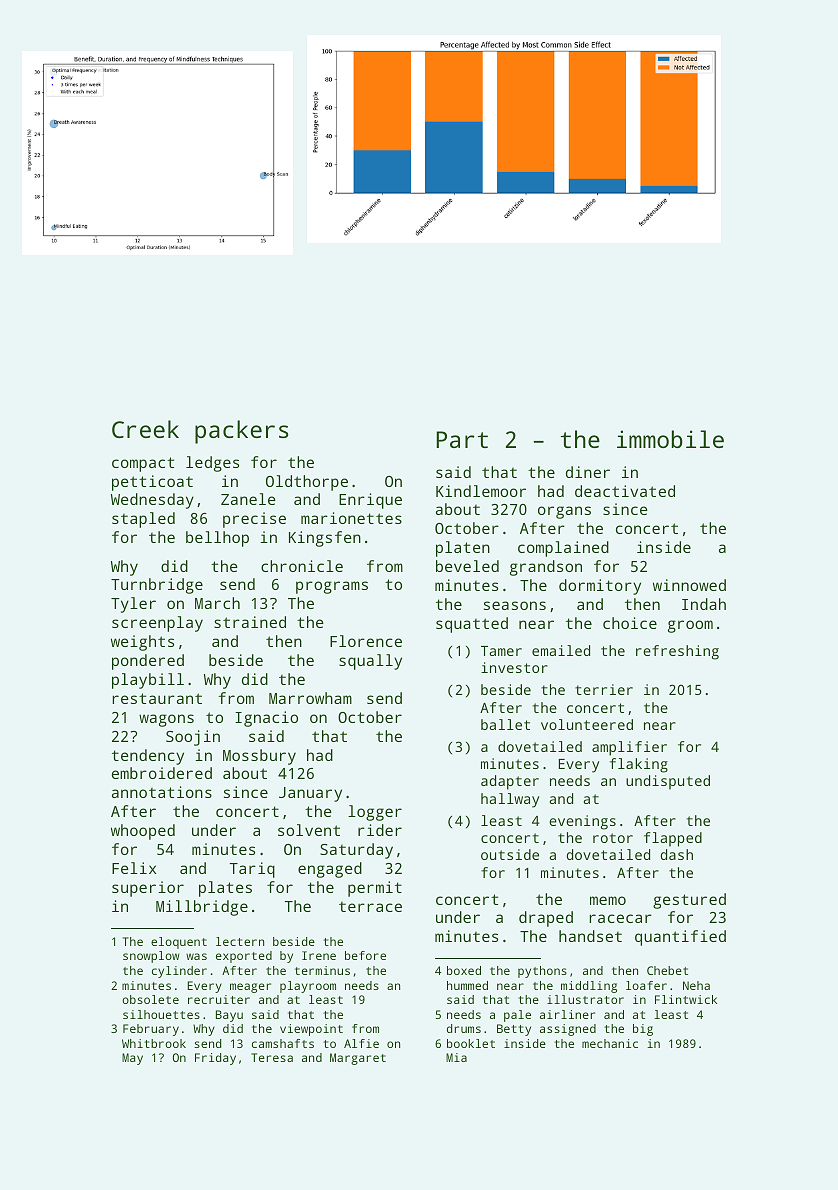 The width and height of the screenshot is (838, 1190). What do you see at coordinates (370, 662) in the screenshot?
I see `squally` at bounding box center [370, 662].
